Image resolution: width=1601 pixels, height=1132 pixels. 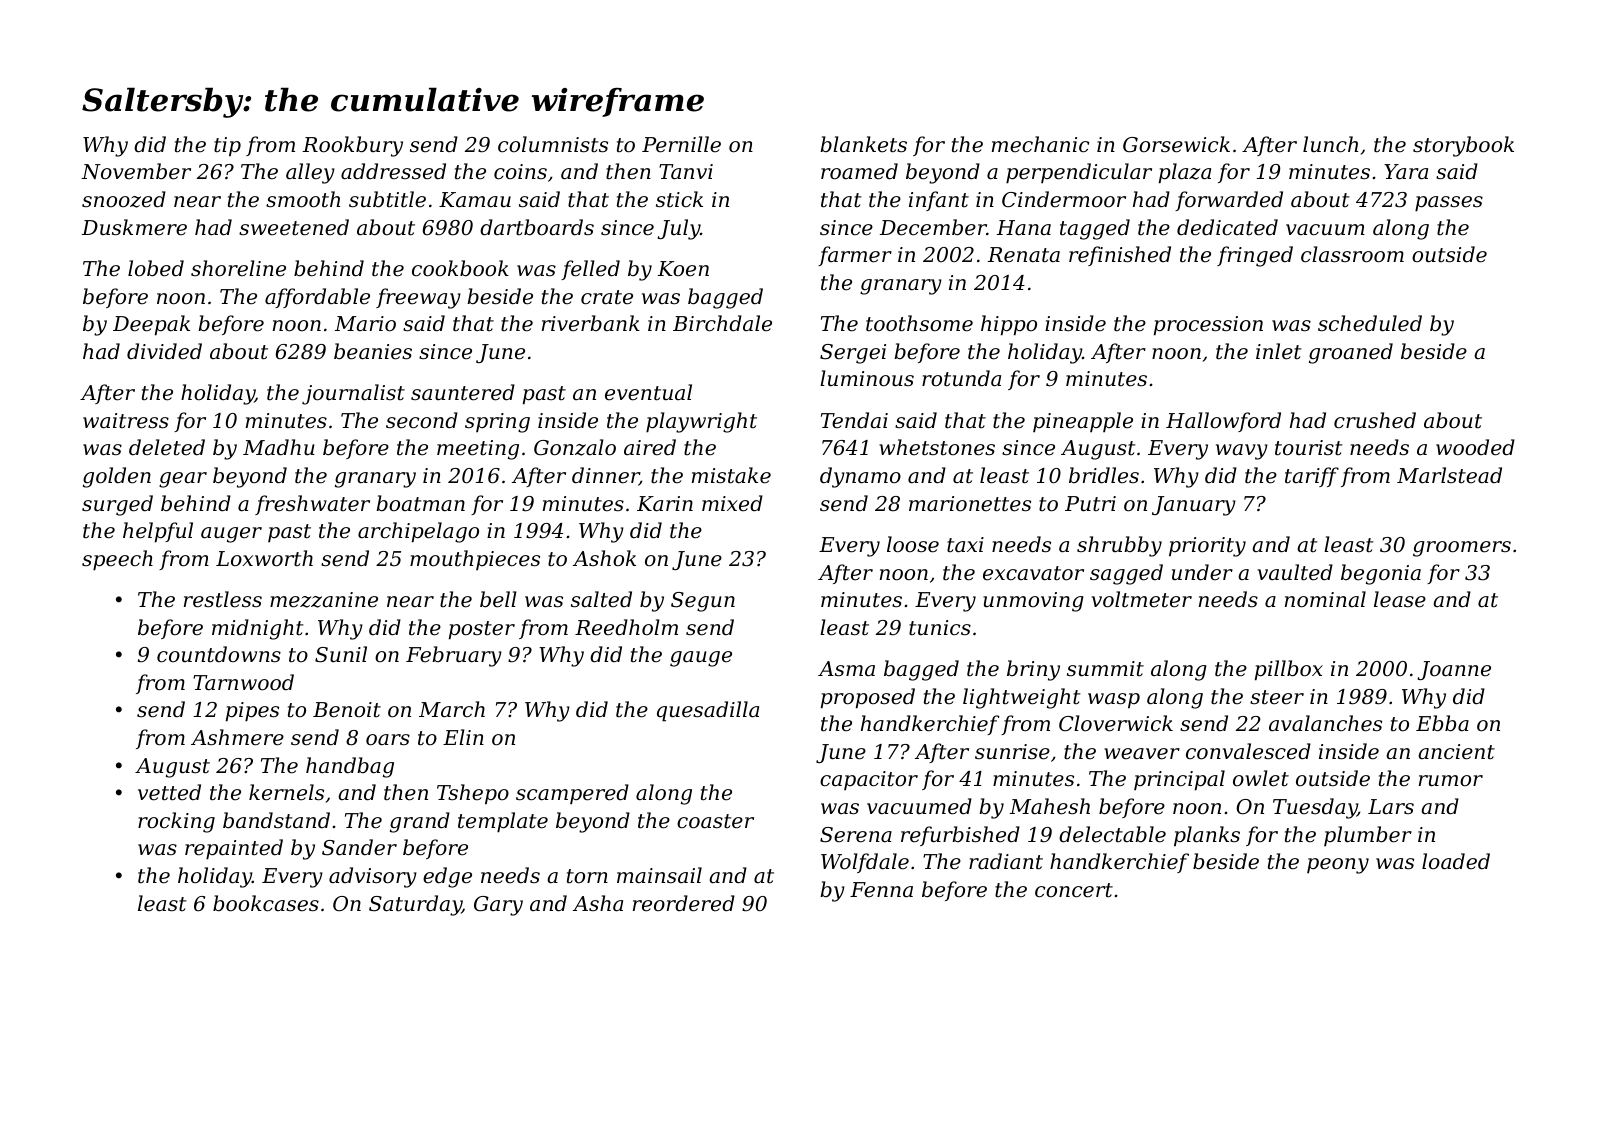 I want to click on speech, so click(x=117, y=560).
